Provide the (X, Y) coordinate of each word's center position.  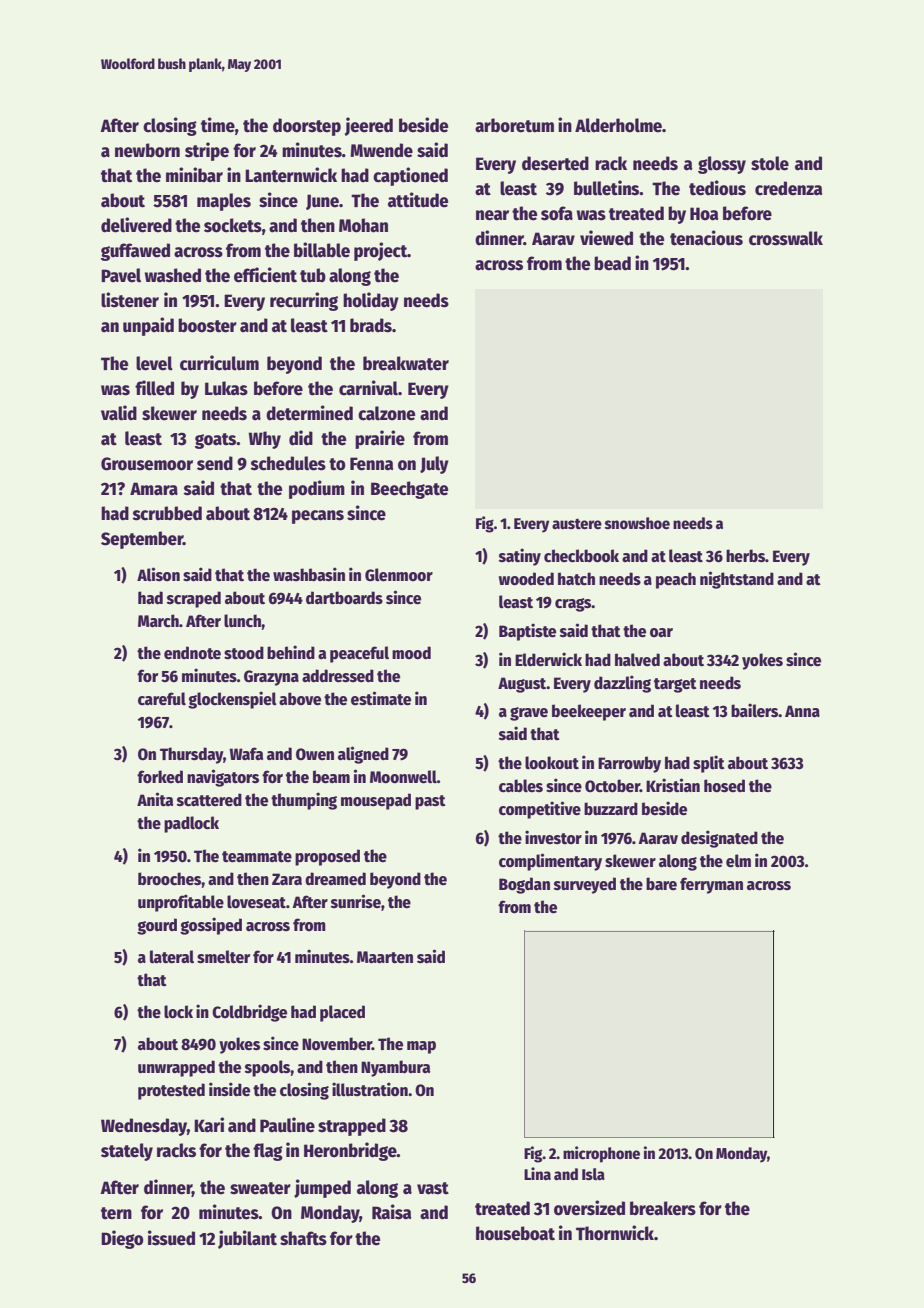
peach (676, 580)
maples (224, 202)
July (434, 465)
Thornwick (615, 1233)
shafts (303, 1238)
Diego (122, 1239)
